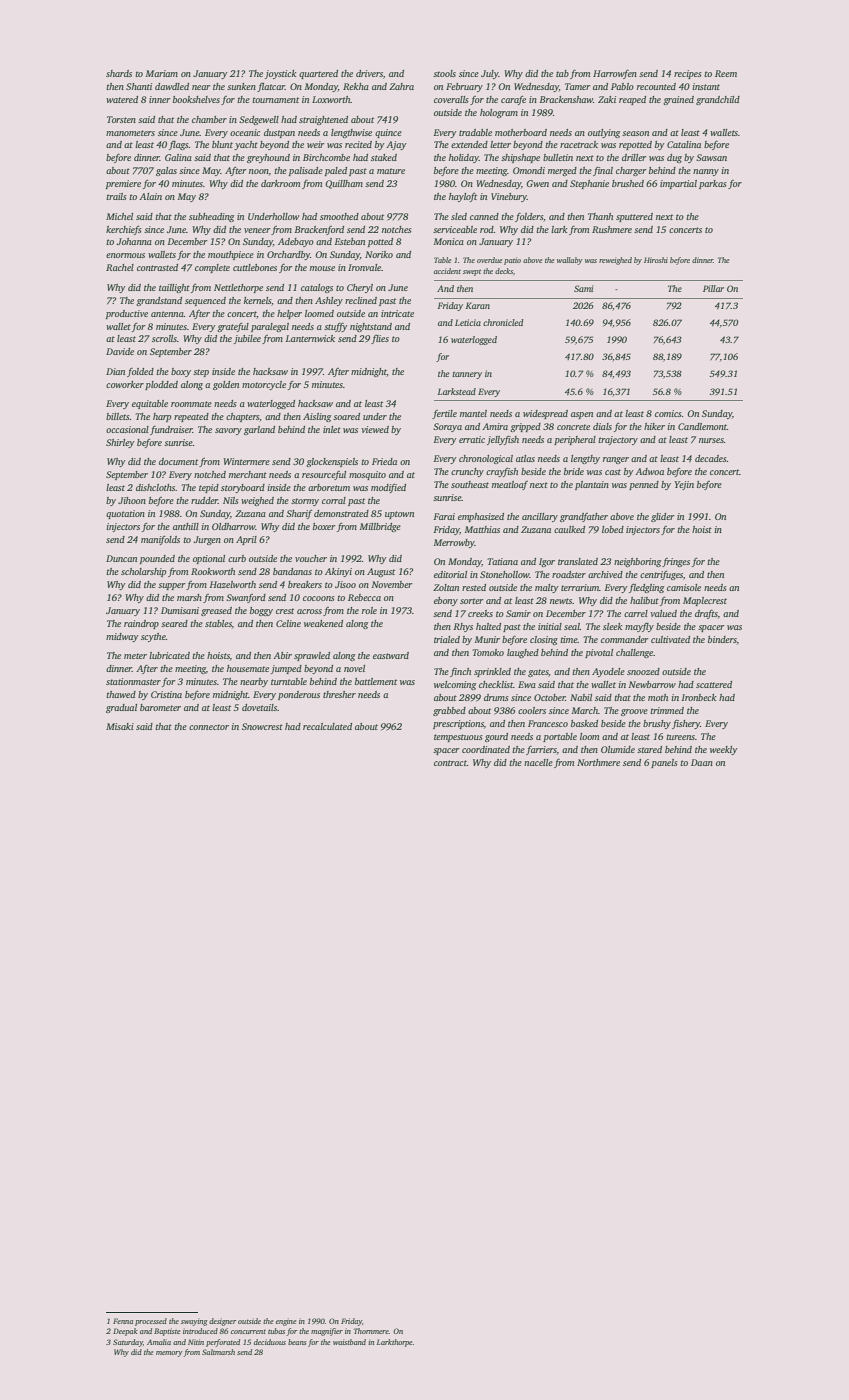  Describe the element at coordinates (490, 74) in the screenshot. I see `July` at that location.
